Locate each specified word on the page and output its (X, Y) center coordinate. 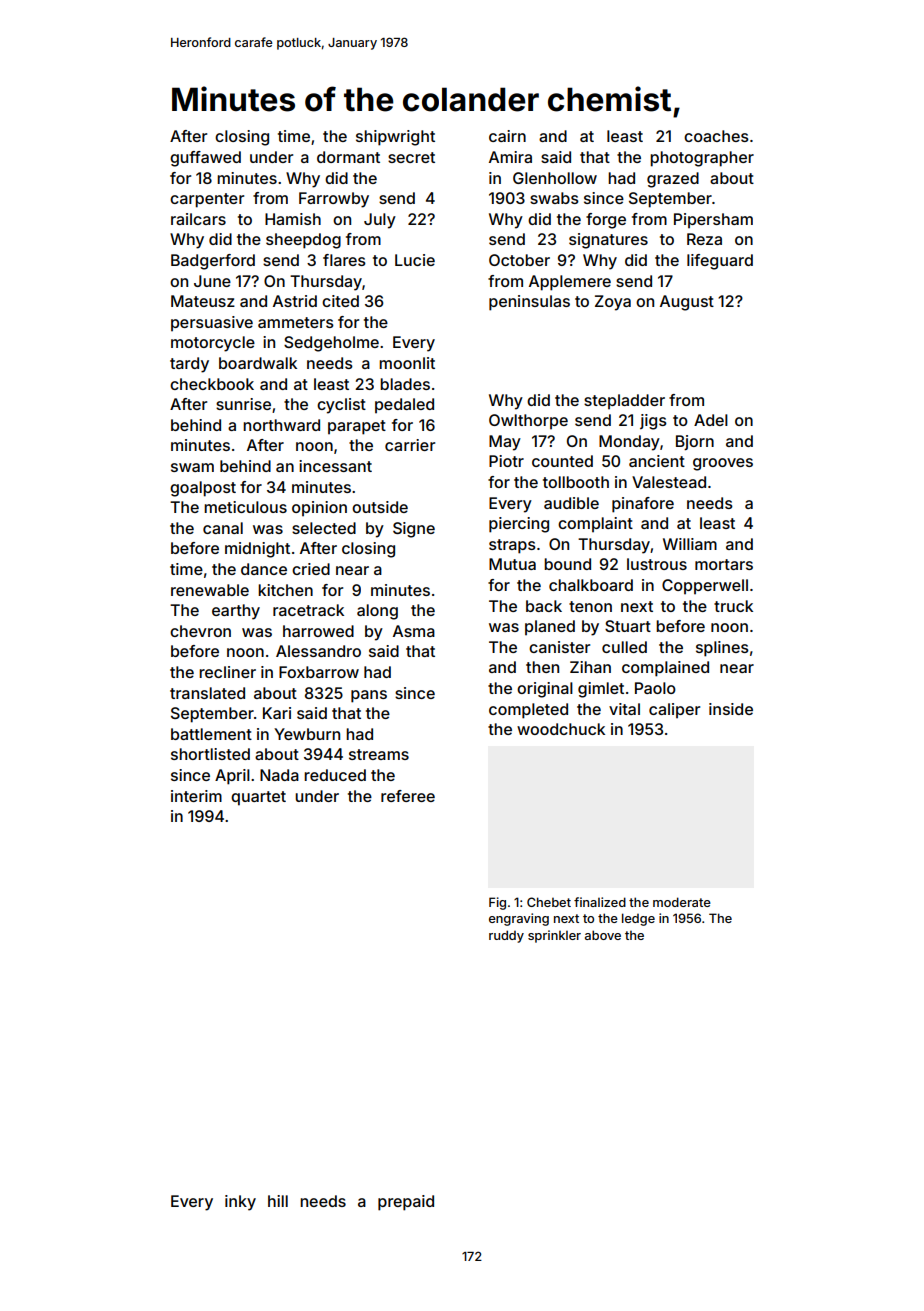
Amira (510, 157)
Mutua (512, 564)
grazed (673, 180)
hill (278, 1201)
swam (192, 467)
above (603, 935)
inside (731, 709)
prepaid (406, 1203)
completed (528, 711)
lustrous (657, 564)
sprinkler (554, 936)
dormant (348, 157)
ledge (638, 919)
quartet (258, 798)
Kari (277, 713)
